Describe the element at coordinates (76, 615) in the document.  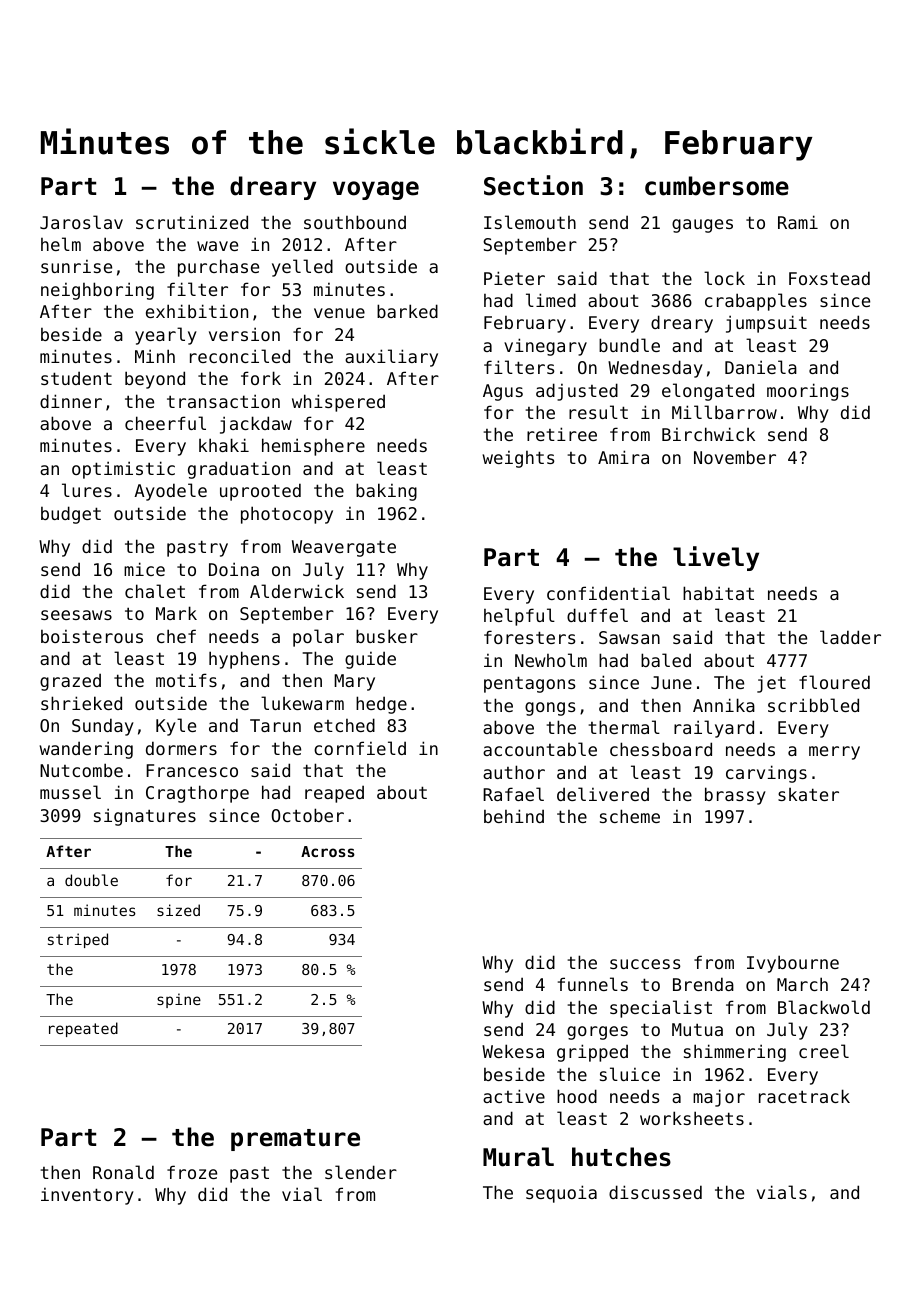
I see `seesaws` at that location.
